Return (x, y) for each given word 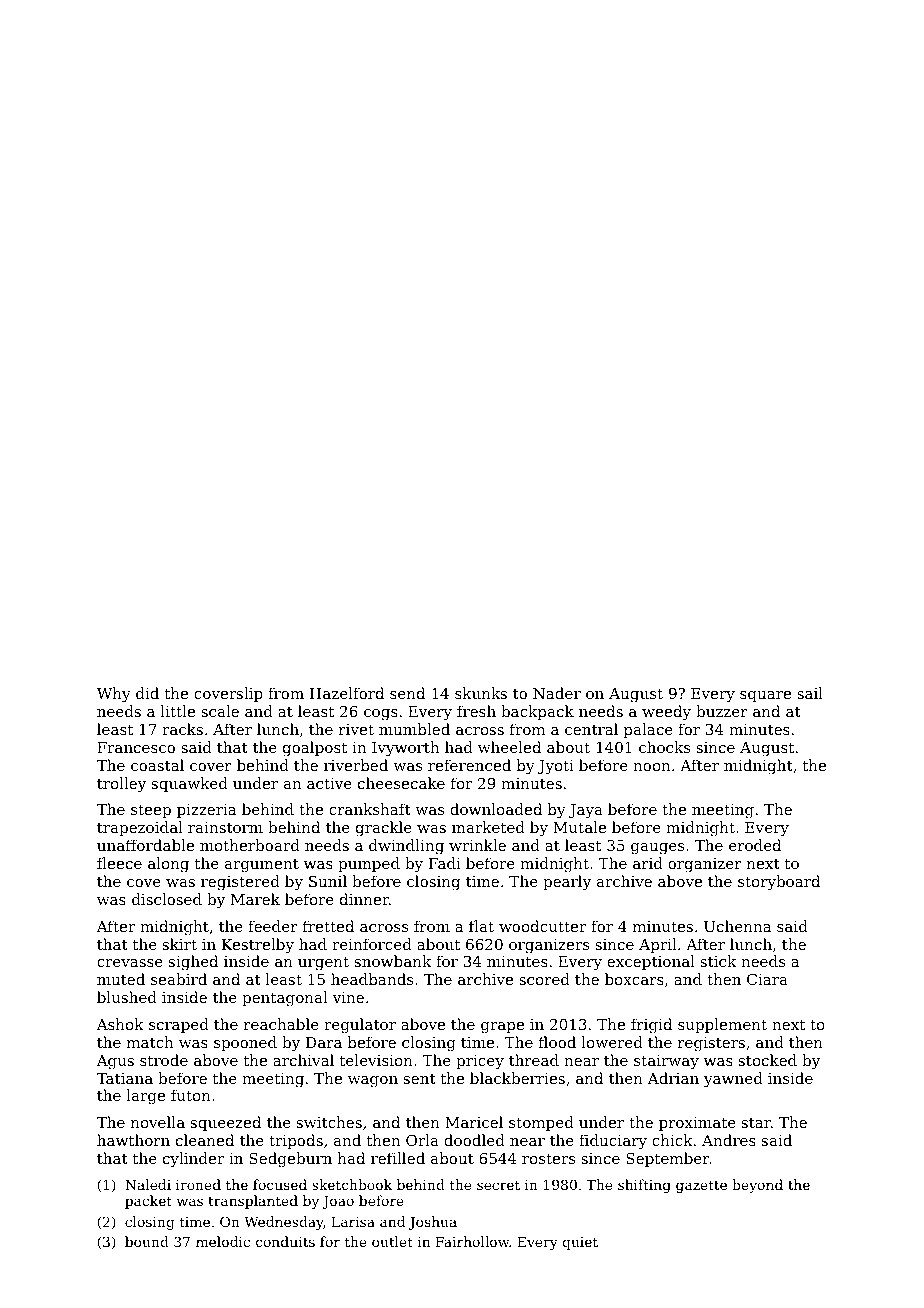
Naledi (148, 1184)
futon (191, 1095)
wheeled (509, 747)
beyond (757, 1186)
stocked (768, 1060)
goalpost (315, 749)
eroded (755, 845)
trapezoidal (140, 828)
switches (329, 1122)
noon (652, 767)
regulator (360, 1026)
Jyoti (556, 767)
